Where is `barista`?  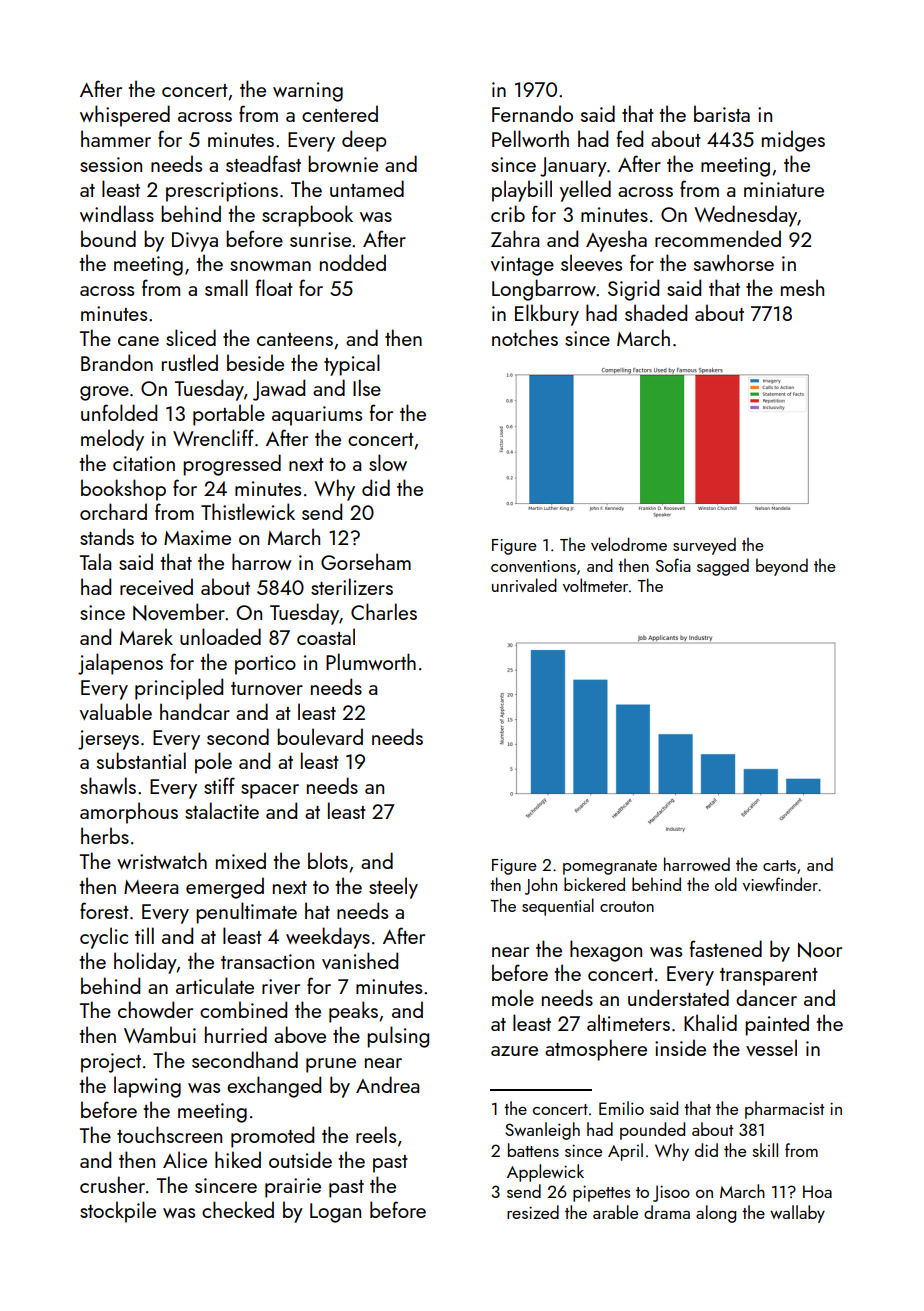
barista is located at coordinates (722, 113).
